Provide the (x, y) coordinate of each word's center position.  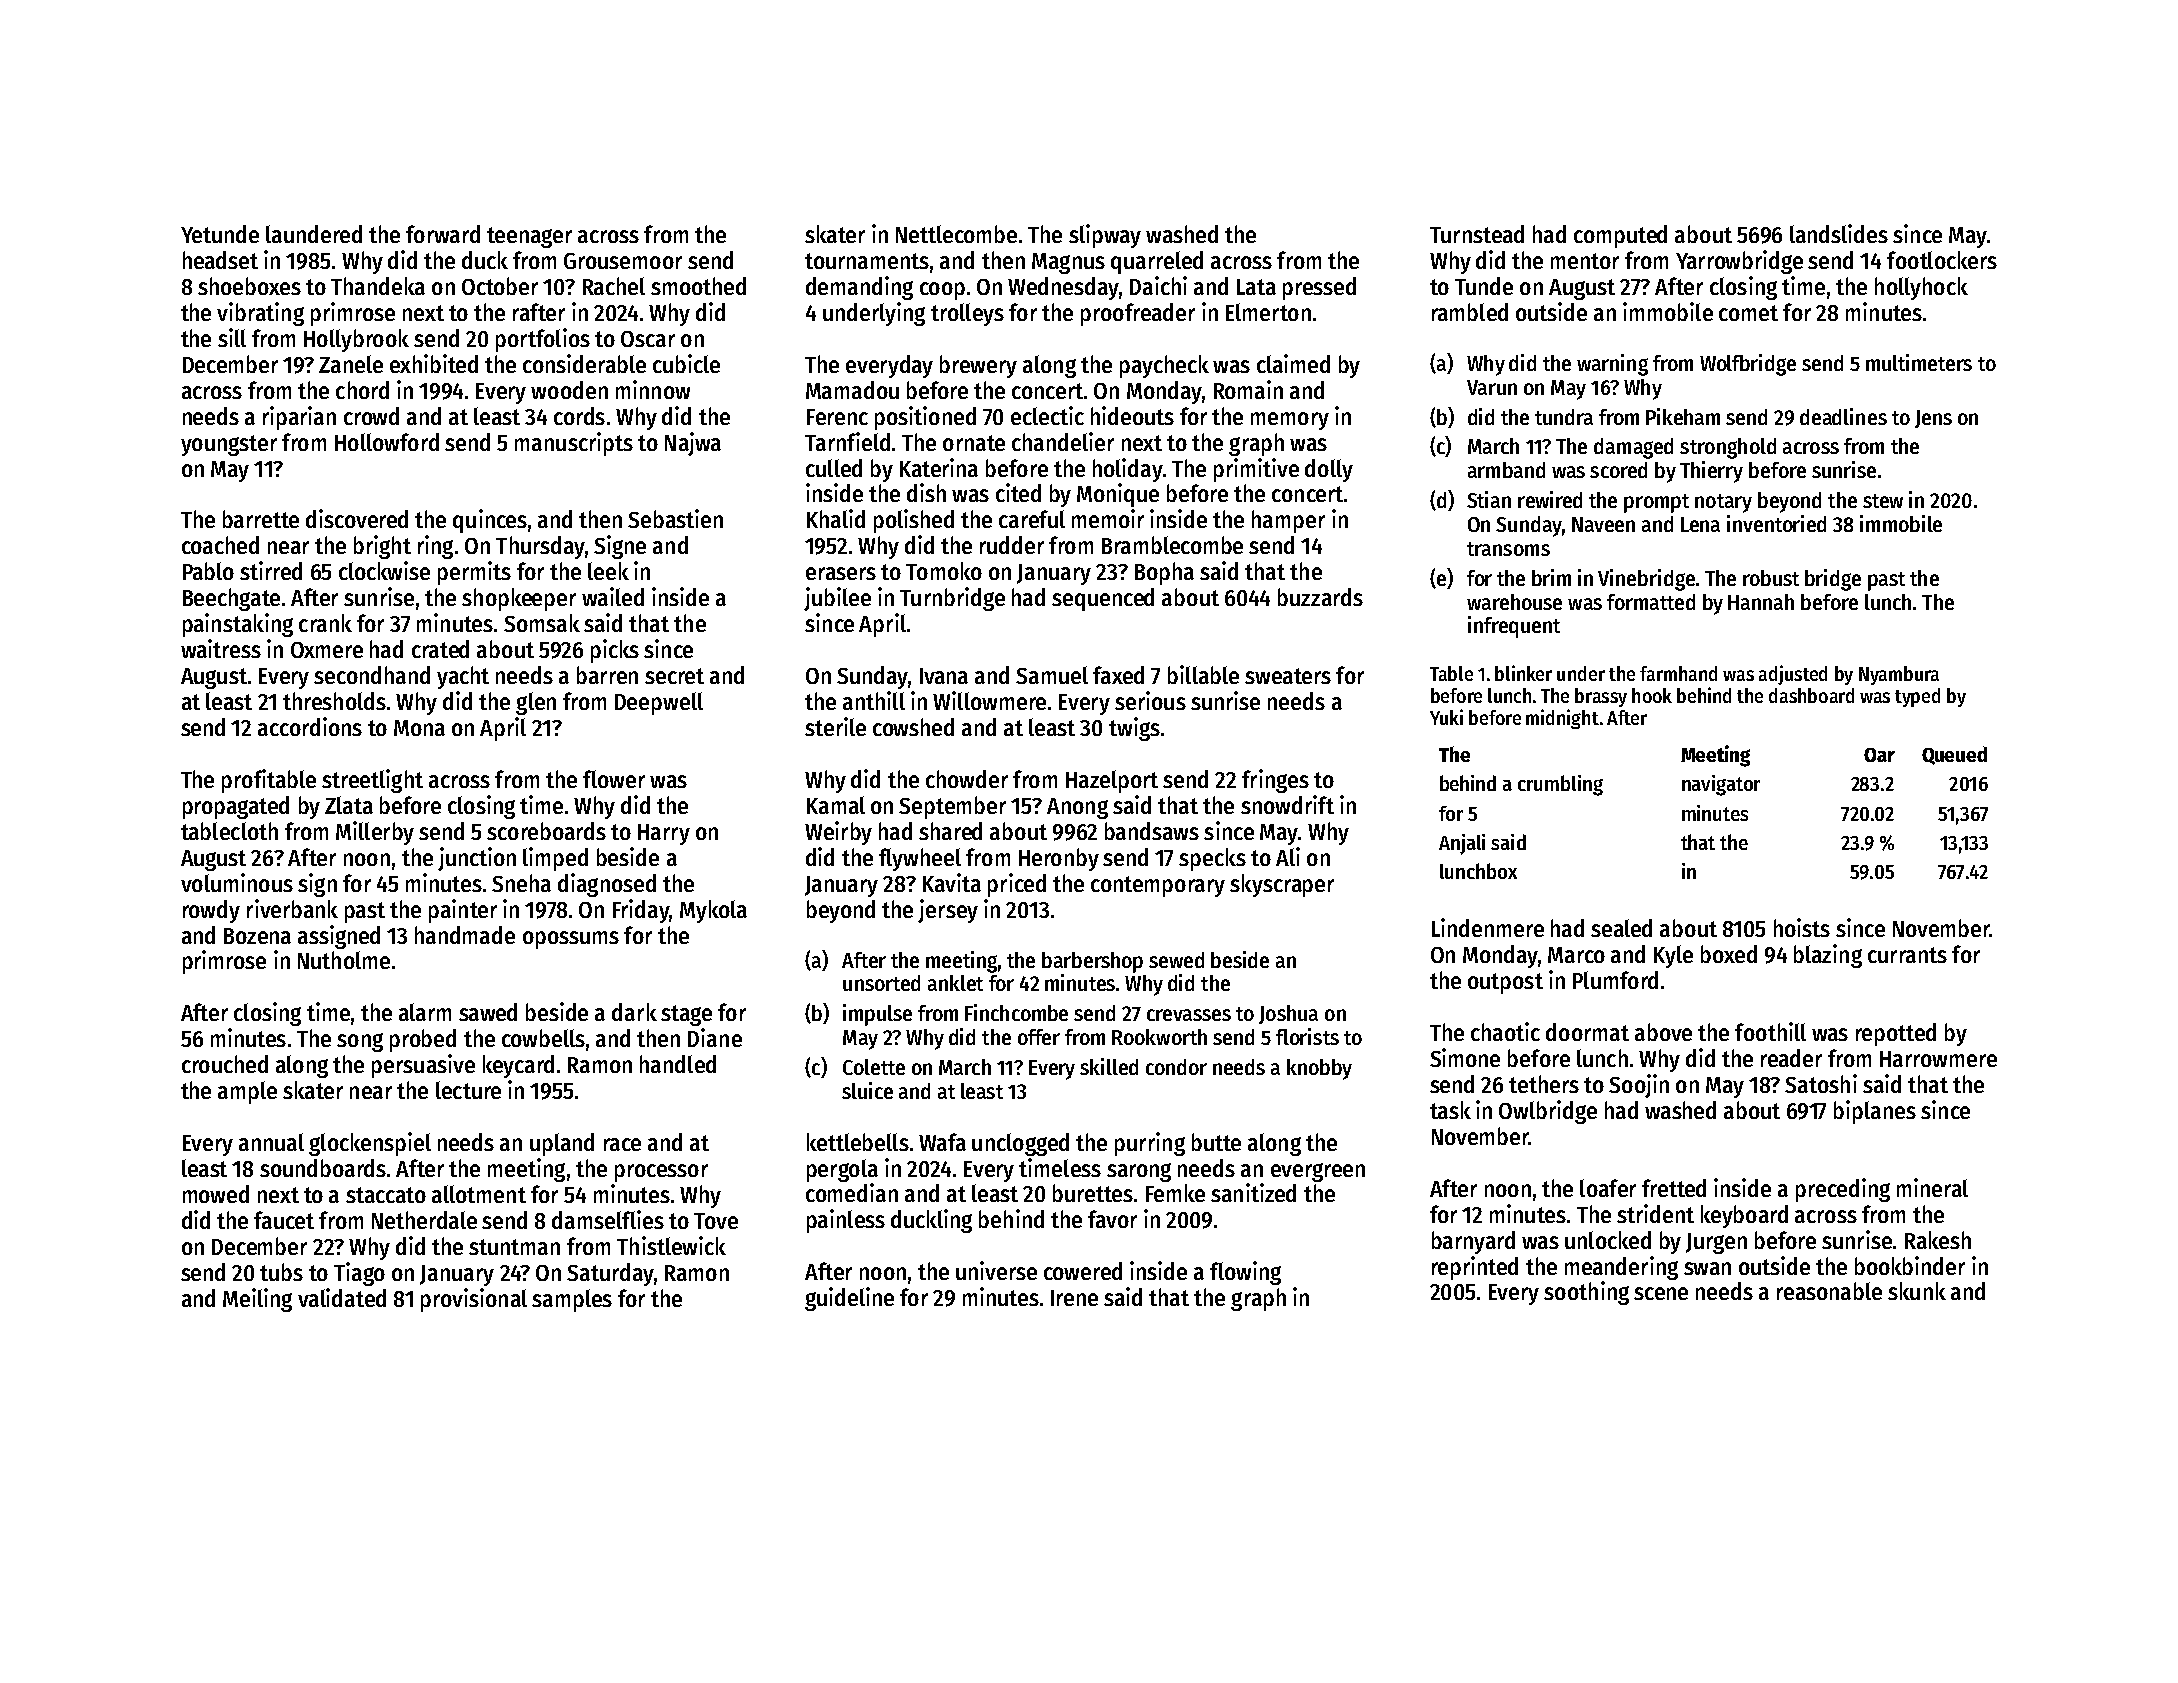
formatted (1651, 602)
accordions (310, 726)
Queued (1954, 755)
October (500, 286)
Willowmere (989, 700)
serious (1150, 700)
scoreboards (546, 831)
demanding (859, 288)
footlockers (1942, 260)
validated (342, 1297)
